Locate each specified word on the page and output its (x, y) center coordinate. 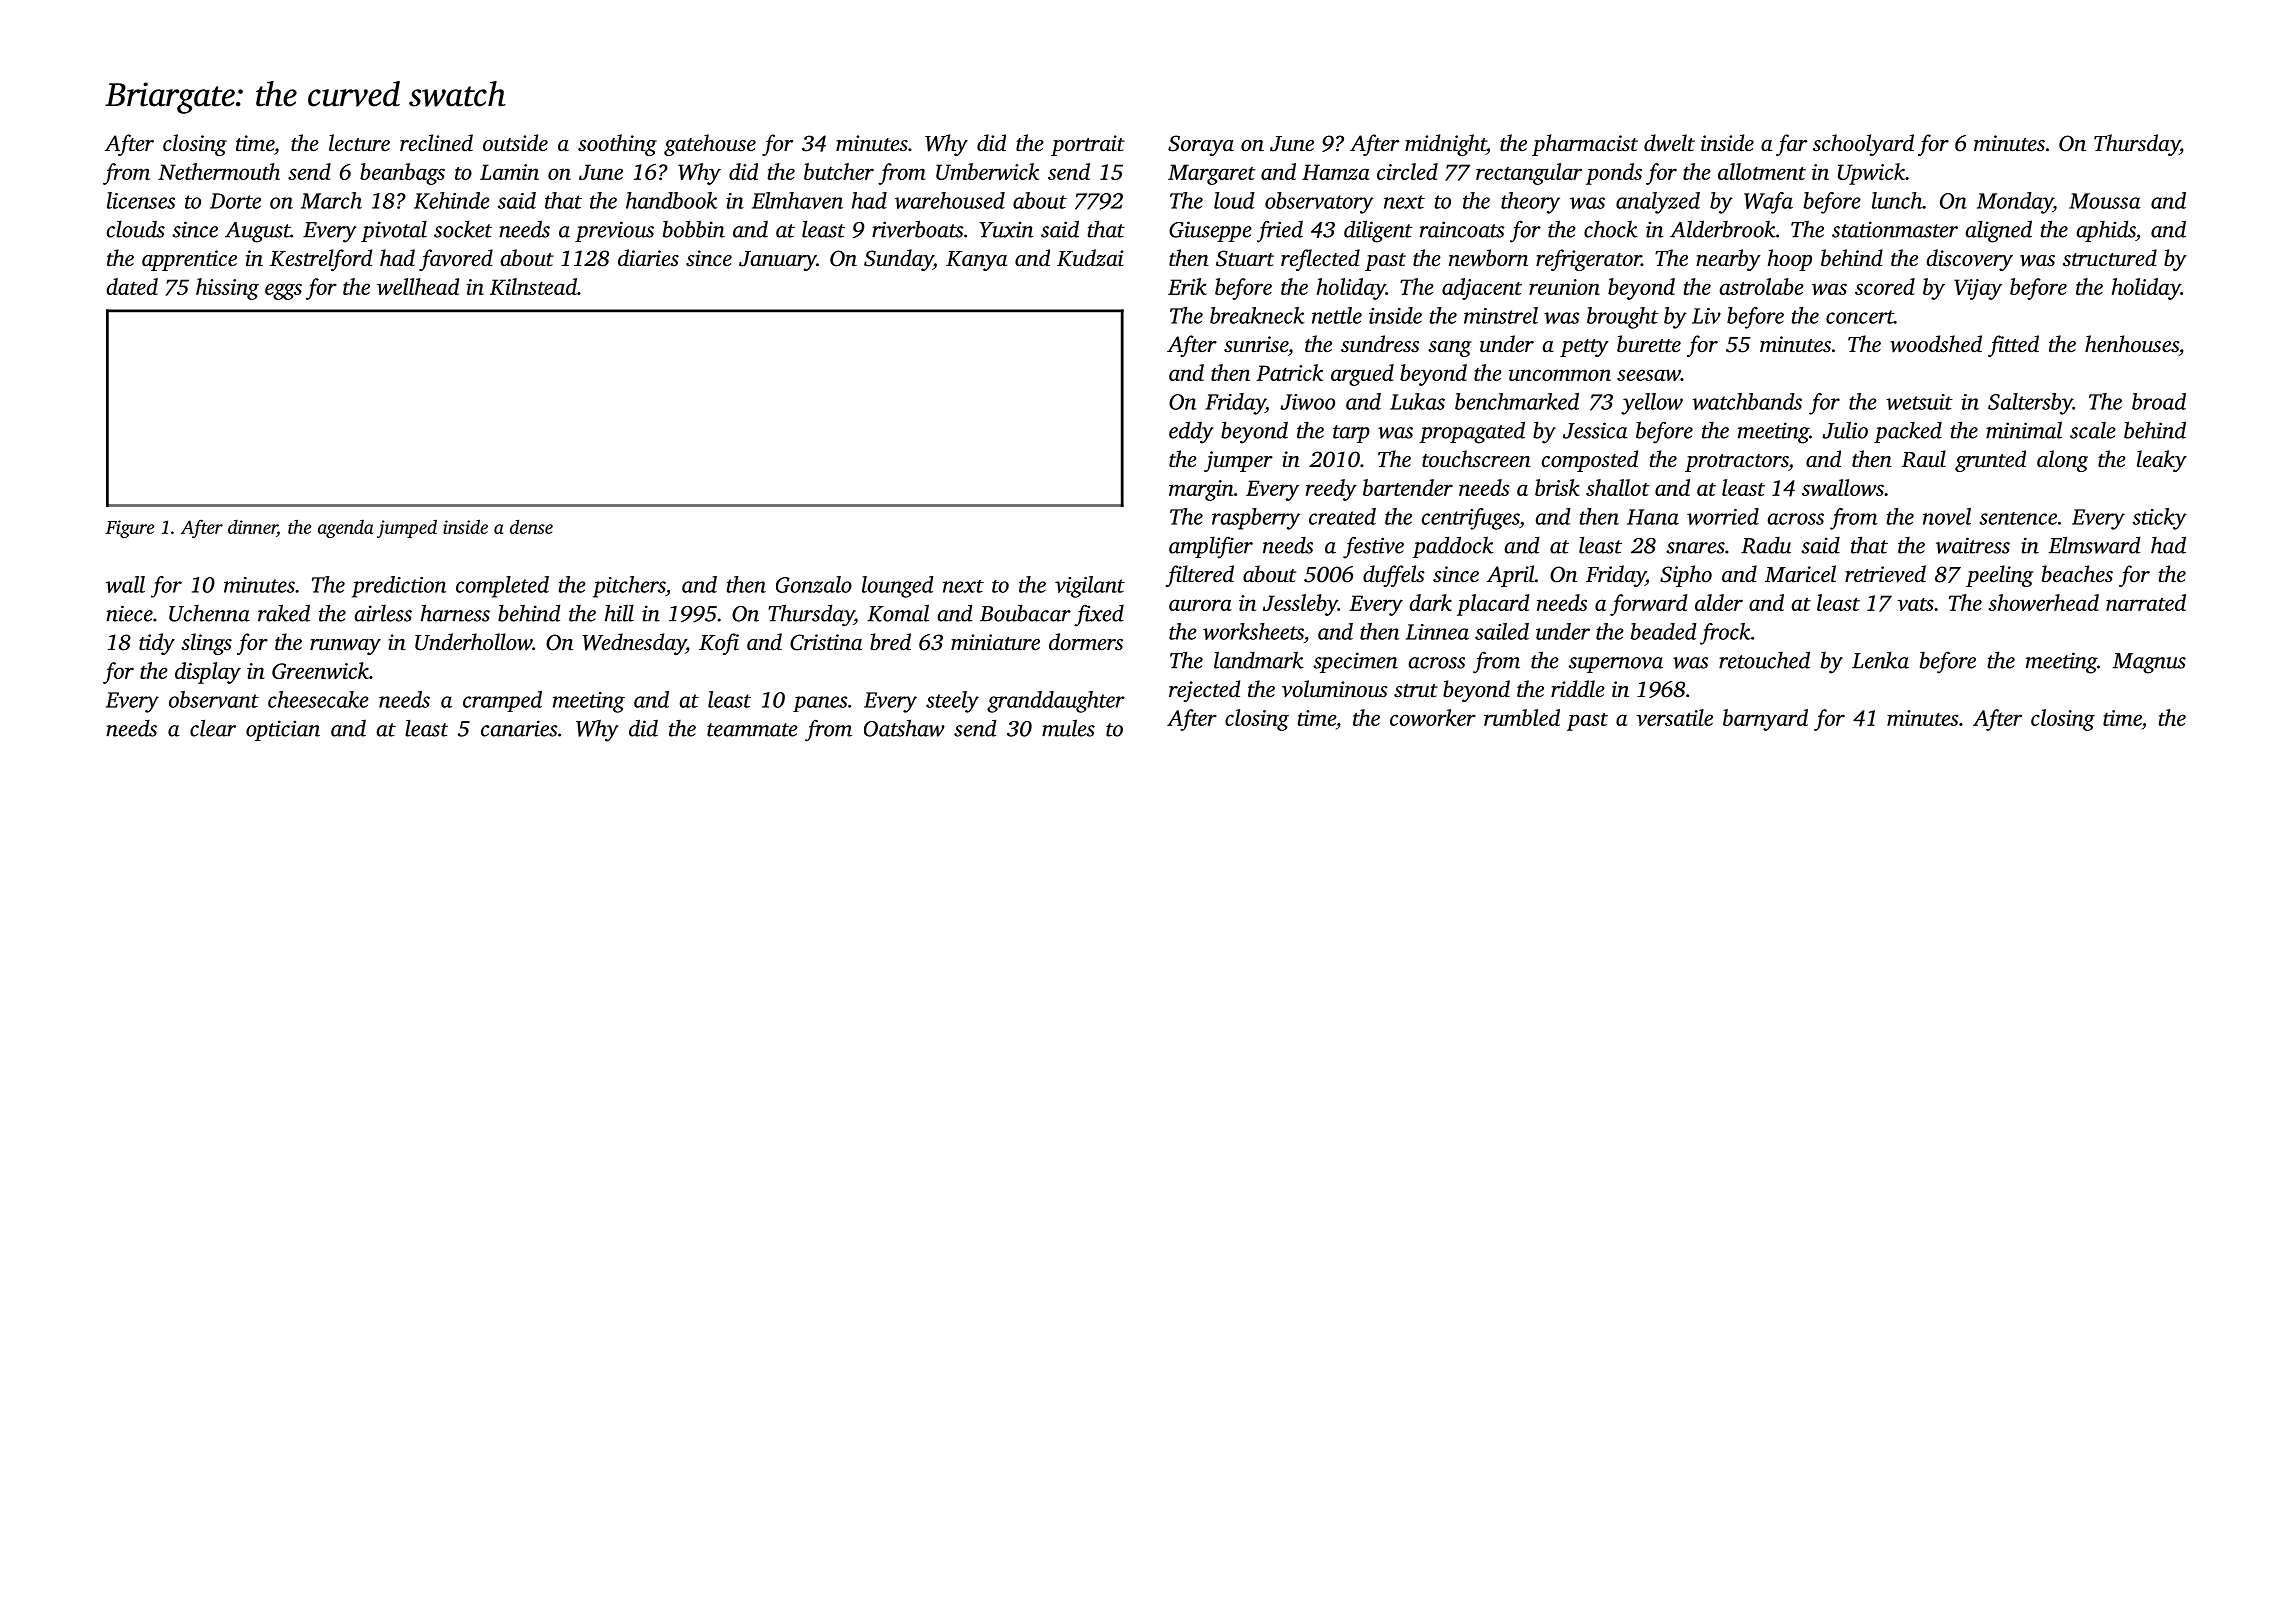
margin (1201, 490)
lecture (359, 143)
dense (531, 526)
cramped (502, 701)
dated (132, 286)
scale (2093, 430)
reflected (1320, 260)
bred (890, 641)
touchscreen (1476, 459)
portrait (1088, 145)
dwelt (1669, 143)
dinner (252, 528)
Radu (1766, 545)
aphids (2106, 231)
